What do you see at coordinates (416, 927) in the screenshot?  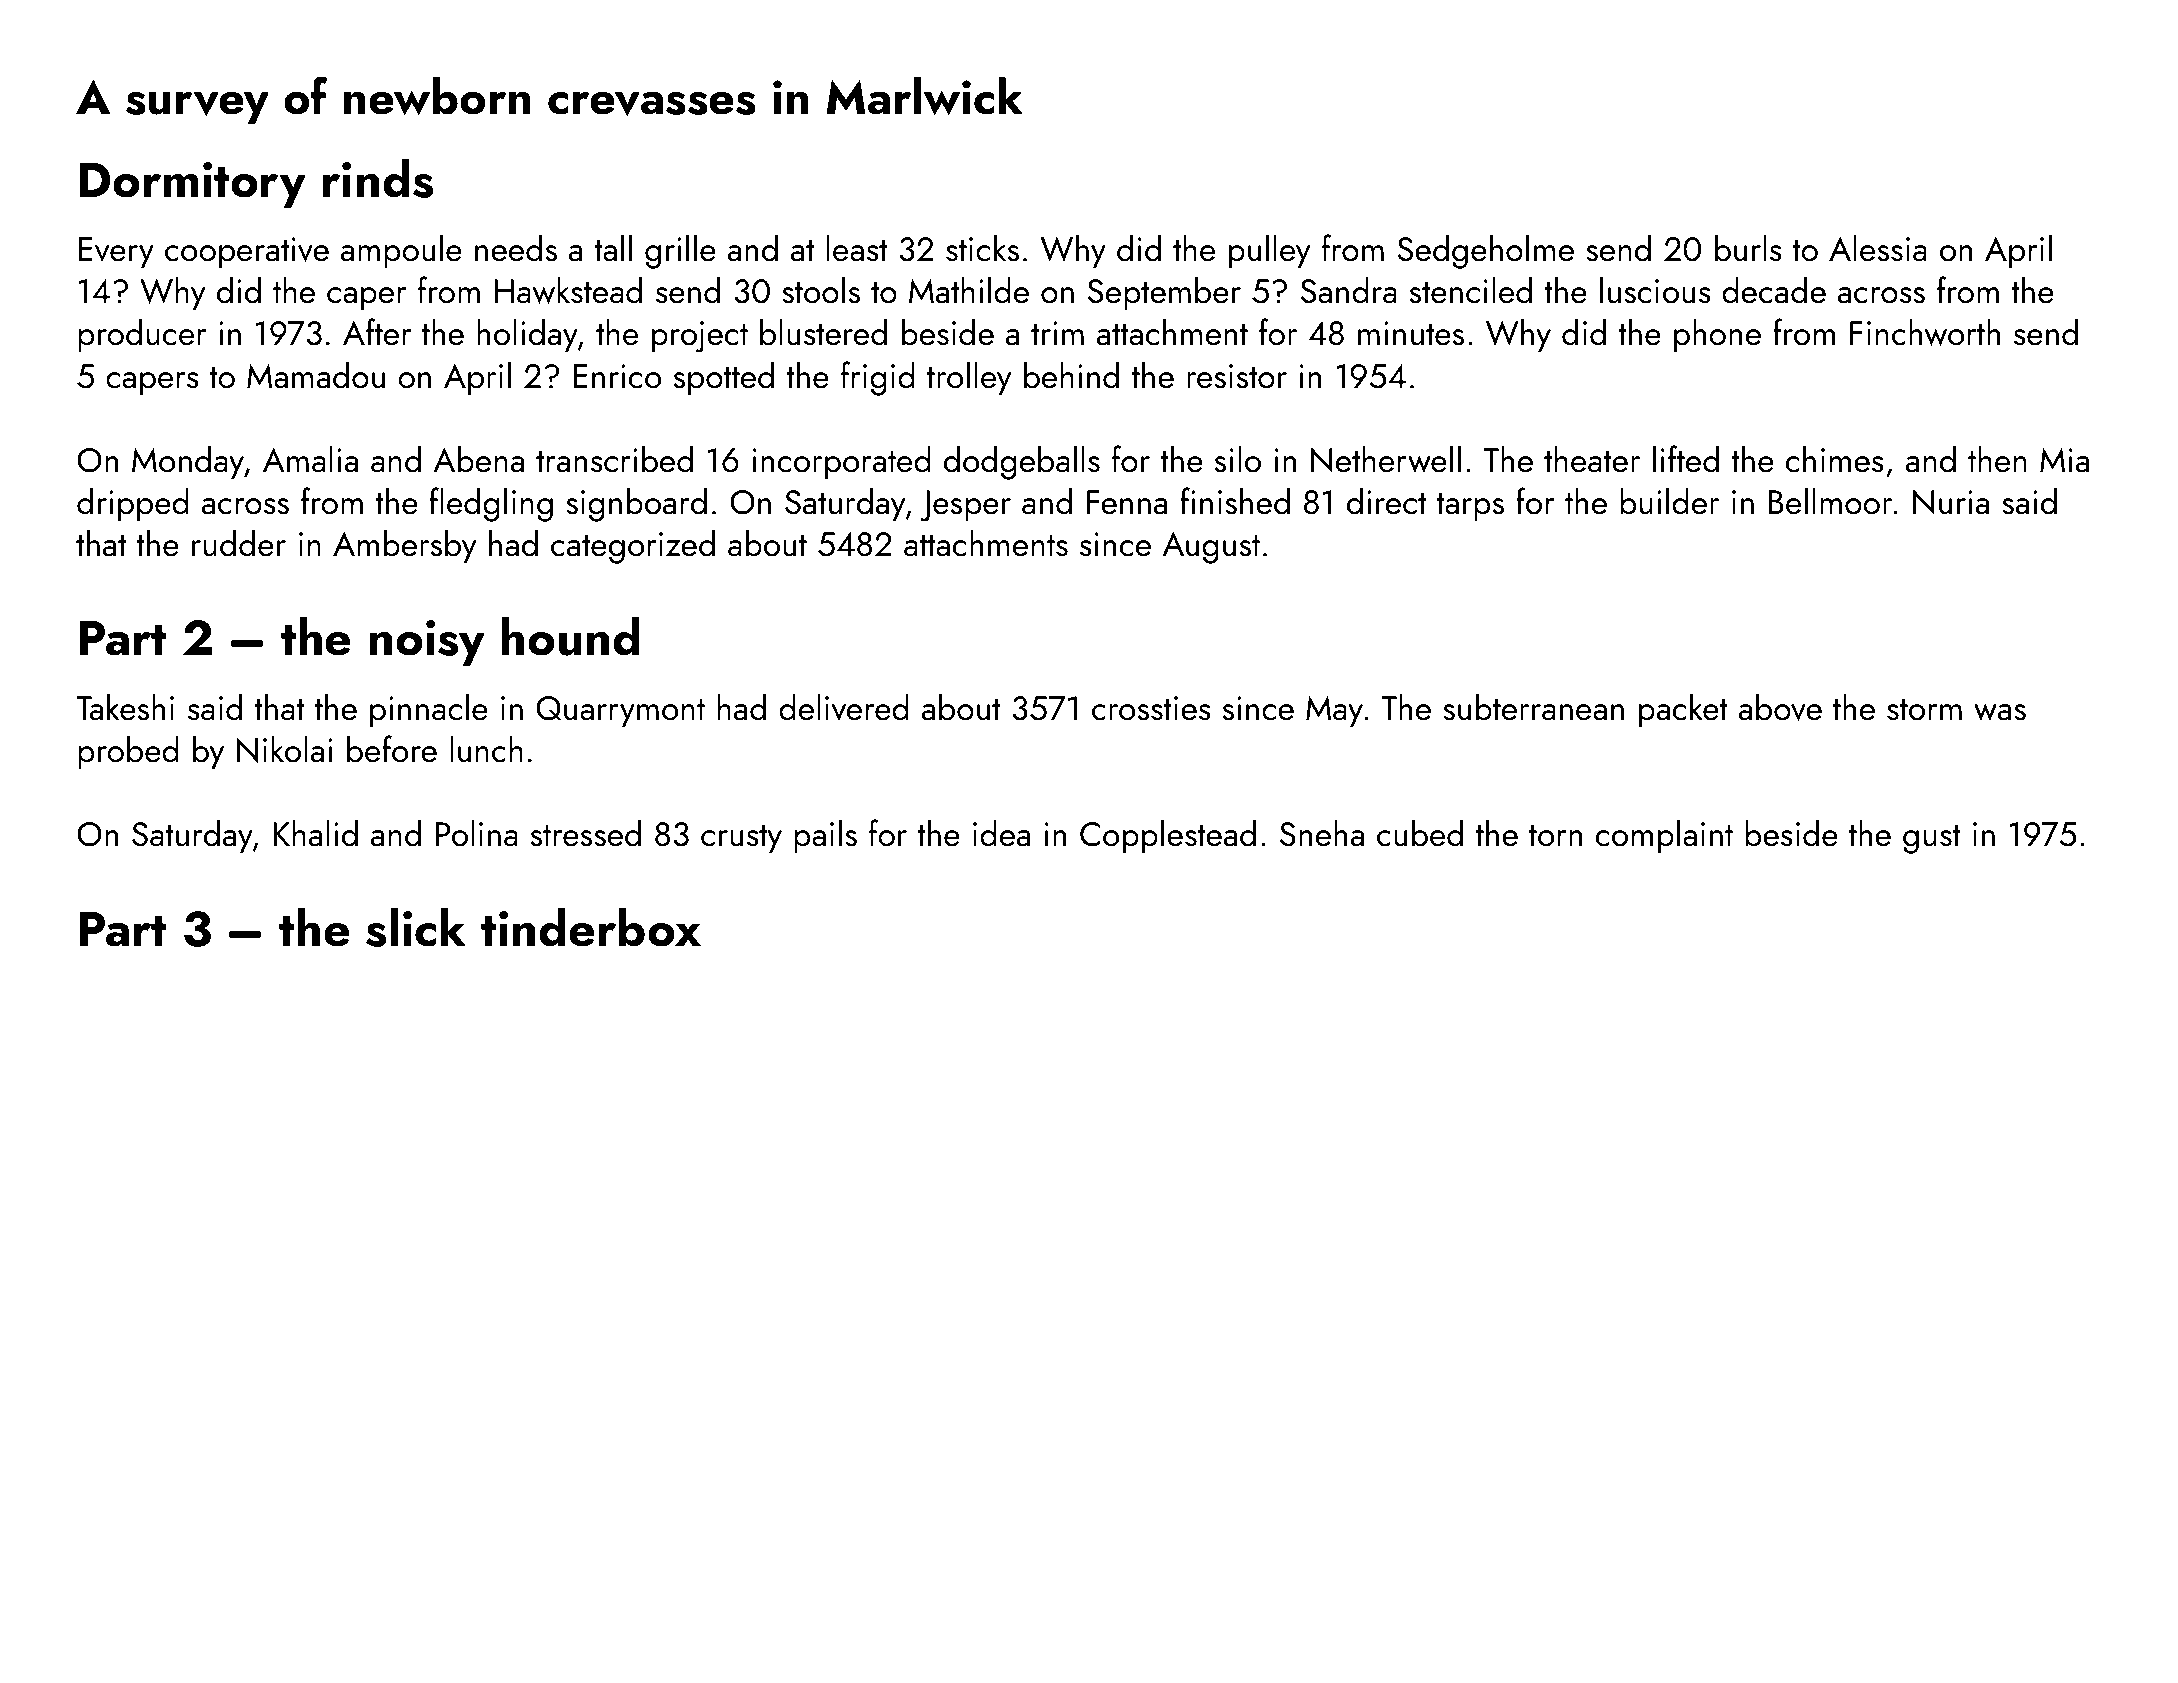 I see `slick` at bounding box center [416, 927].
